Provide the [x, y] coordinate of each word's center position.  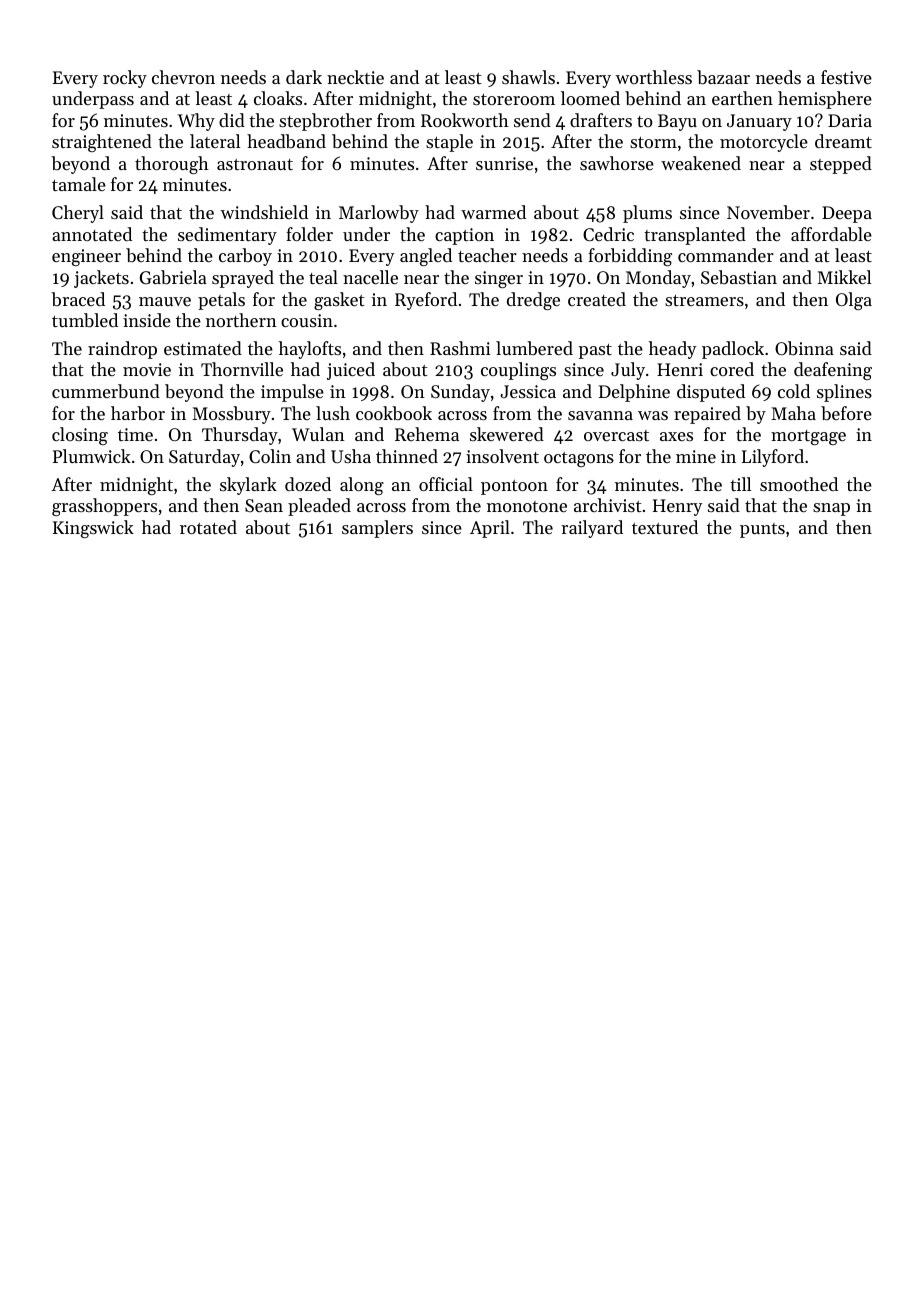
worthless [654, 77]
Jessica [528, 391]
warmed [493, 212]
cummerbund [106, 391]
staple [449, 143]
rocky [125, 79]
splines [844, 393]
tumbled [85, 320]
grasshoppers [104, 507]
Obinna [804, 348]
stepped [841, 165]
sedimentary [227, 236]
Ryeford [426, 301]
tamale [79, 184]
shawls [528, 77]
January [759, 122]
